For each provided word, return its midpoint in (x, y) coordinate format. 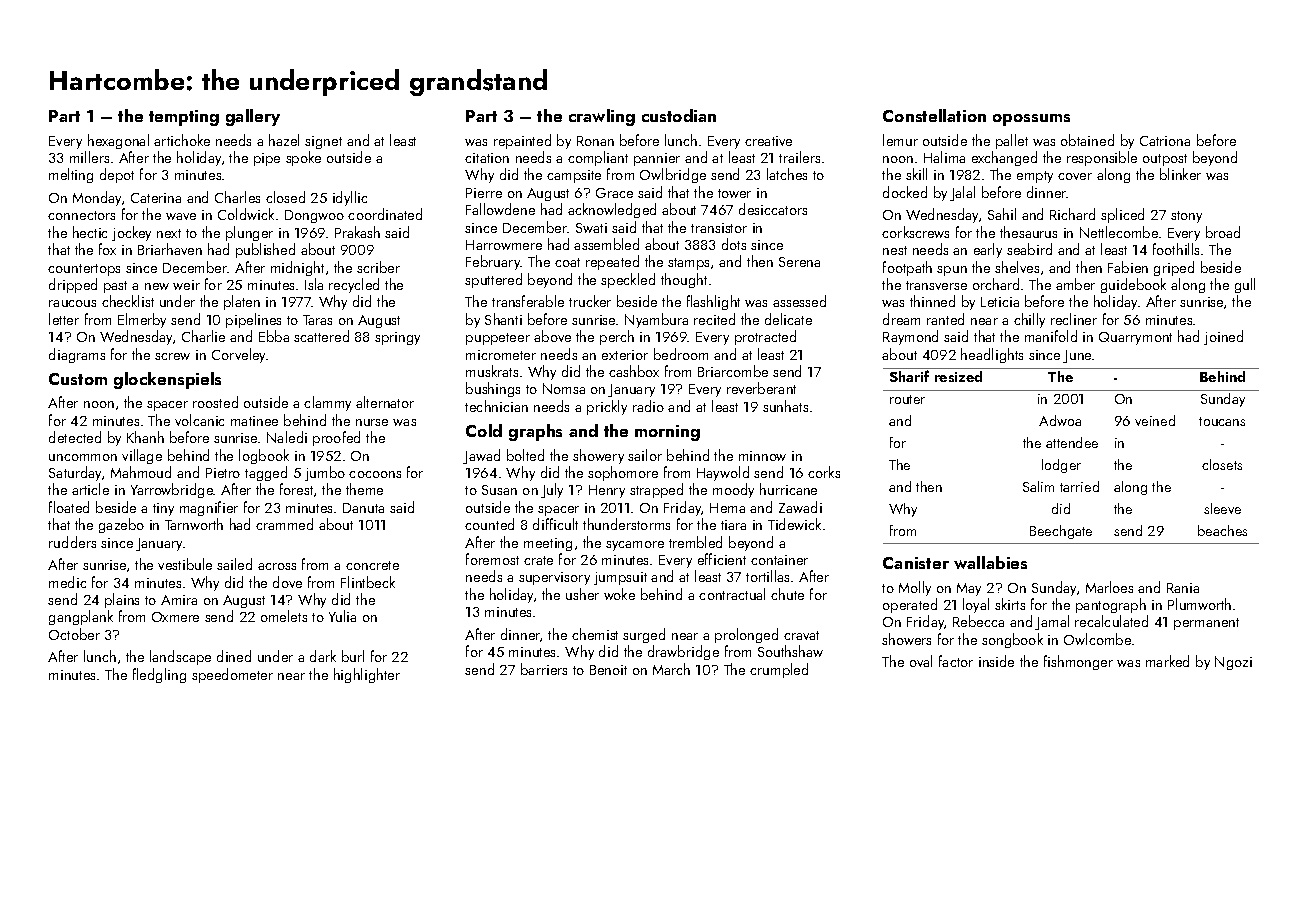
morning (667, 433)
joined (1223, 337)
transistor (719, 228)
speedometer (232, 675)
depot (117, 175)
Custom (78, 379)
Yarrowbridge (172, 490)
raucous (72, 303)
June (1077, 356)
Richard (1072, 214)
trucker (590, 301)
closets (1222, 464)
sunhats (785, 406)
